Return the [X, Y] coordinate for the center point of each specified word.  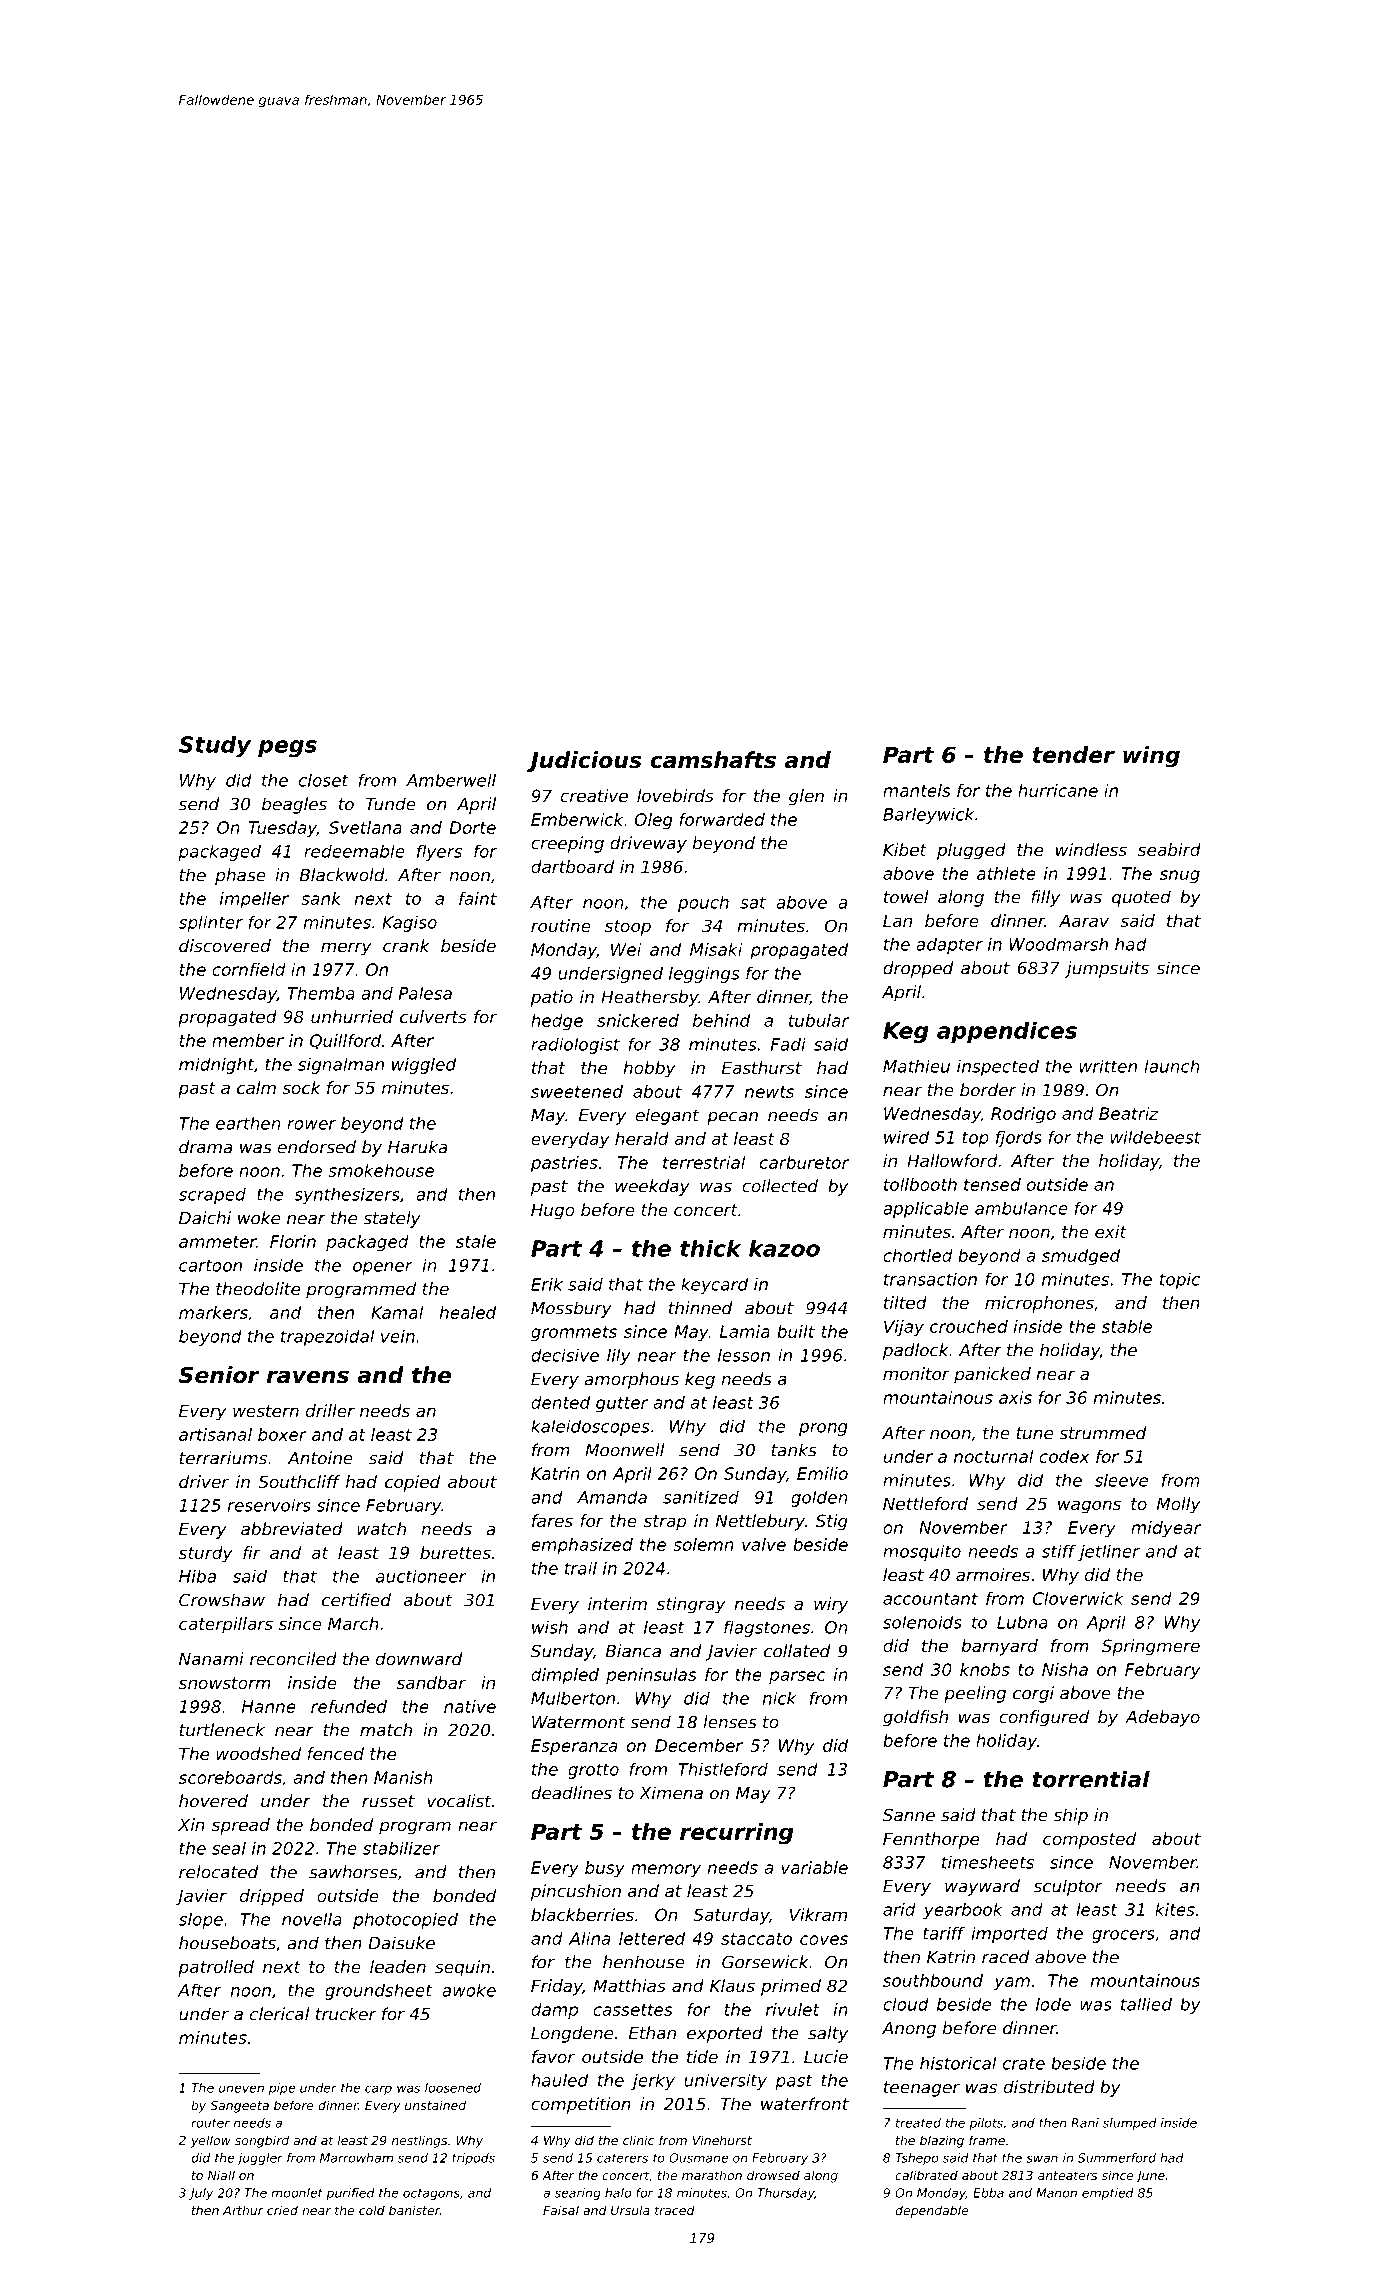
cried [282, 2210]
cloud [906, 2004]
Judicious [584, 762]
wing [1151, 757]
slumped [1130, 2124]
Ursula [630, 2210]
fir [252, 1552]
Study [215, 746]
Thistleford [723, 1769]
